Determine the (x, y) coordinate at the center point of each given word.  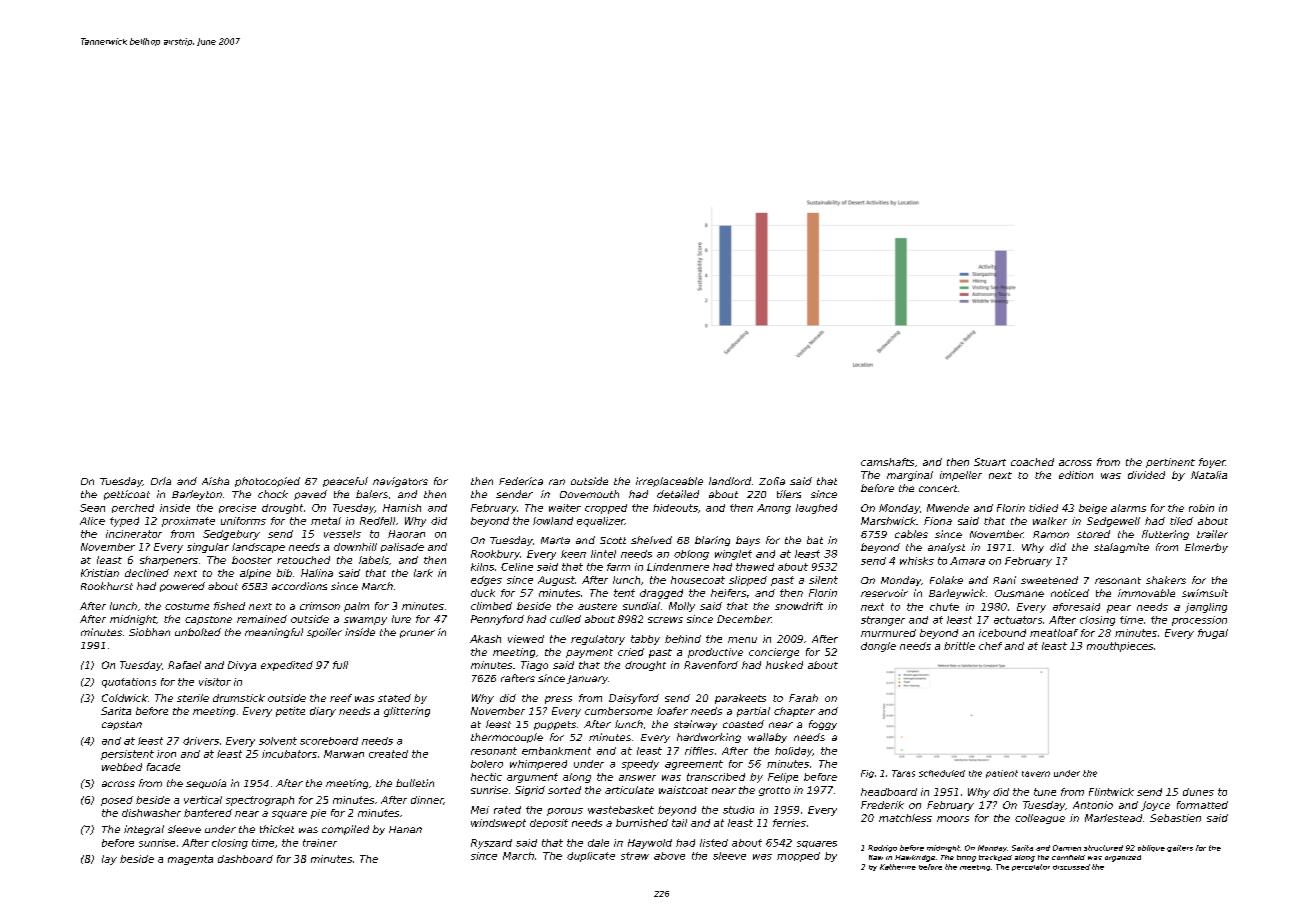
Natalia (1209, 475)
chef (990, 646)
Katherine (898, 867)
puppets (555, 725)
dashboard (245, 859)
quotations (129, 683)
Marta (555, 540)
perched (133, 508)
